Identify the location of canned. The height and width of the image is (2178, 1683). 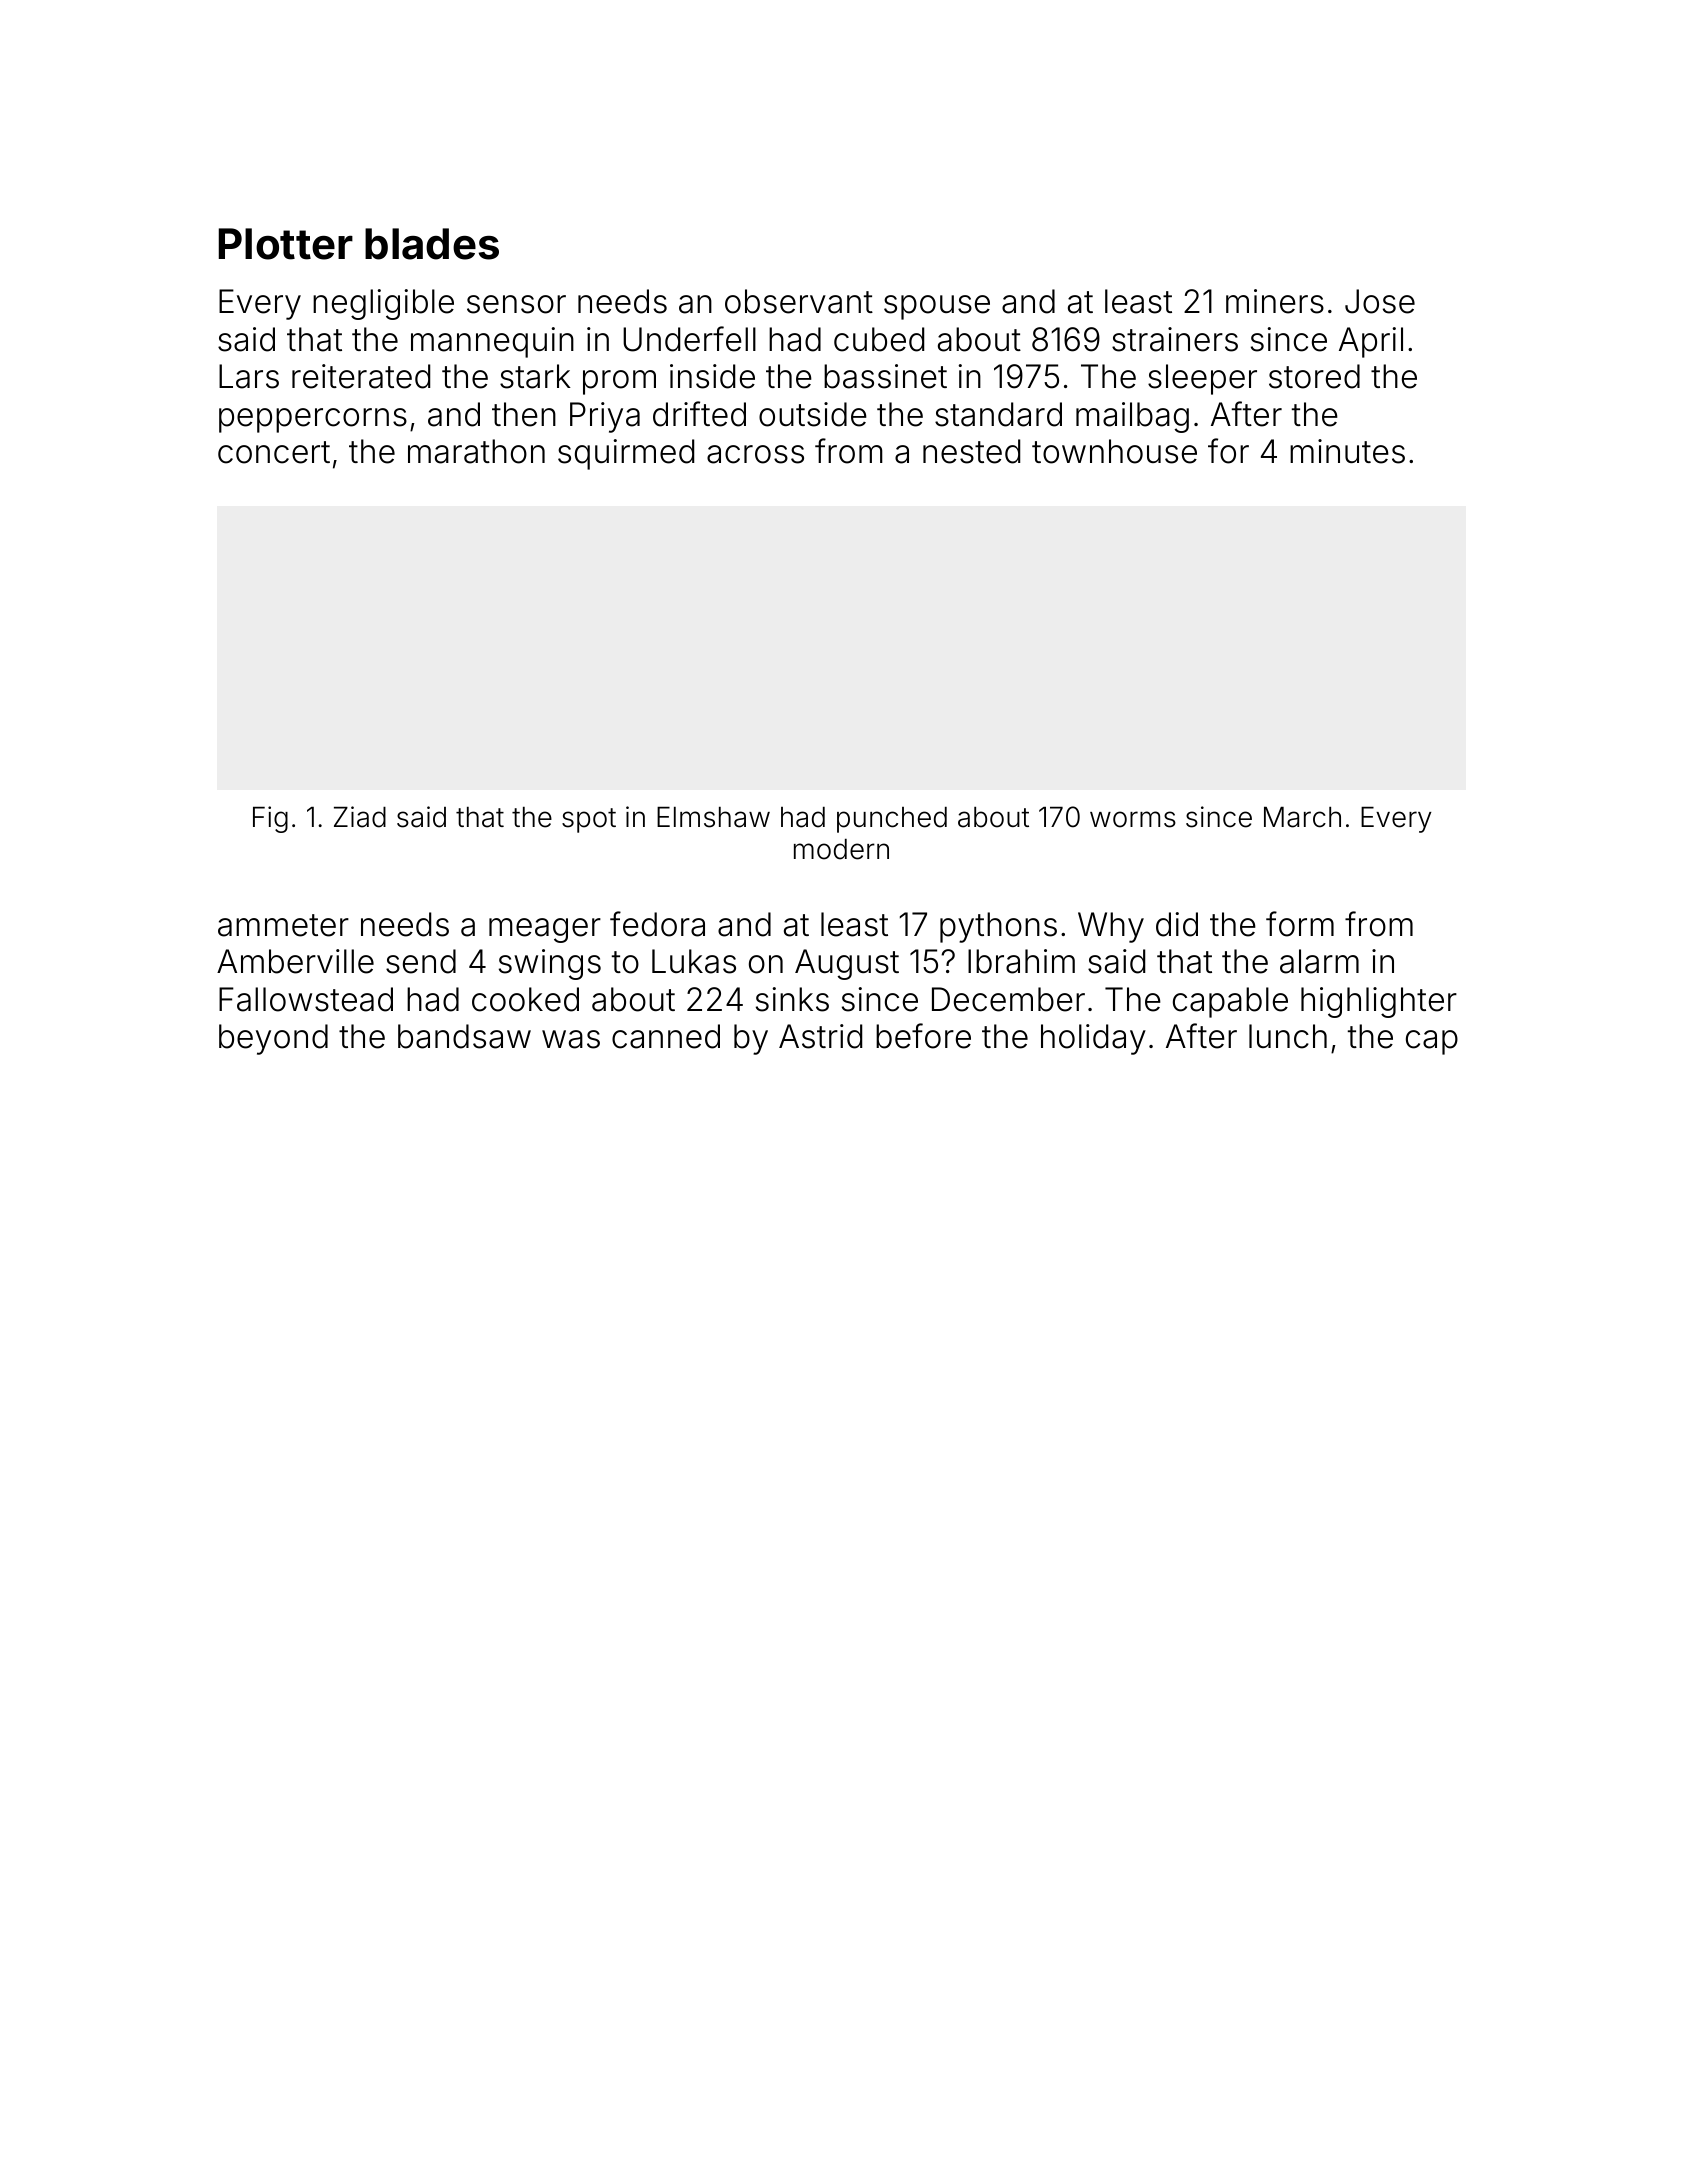
(666, 1036).
